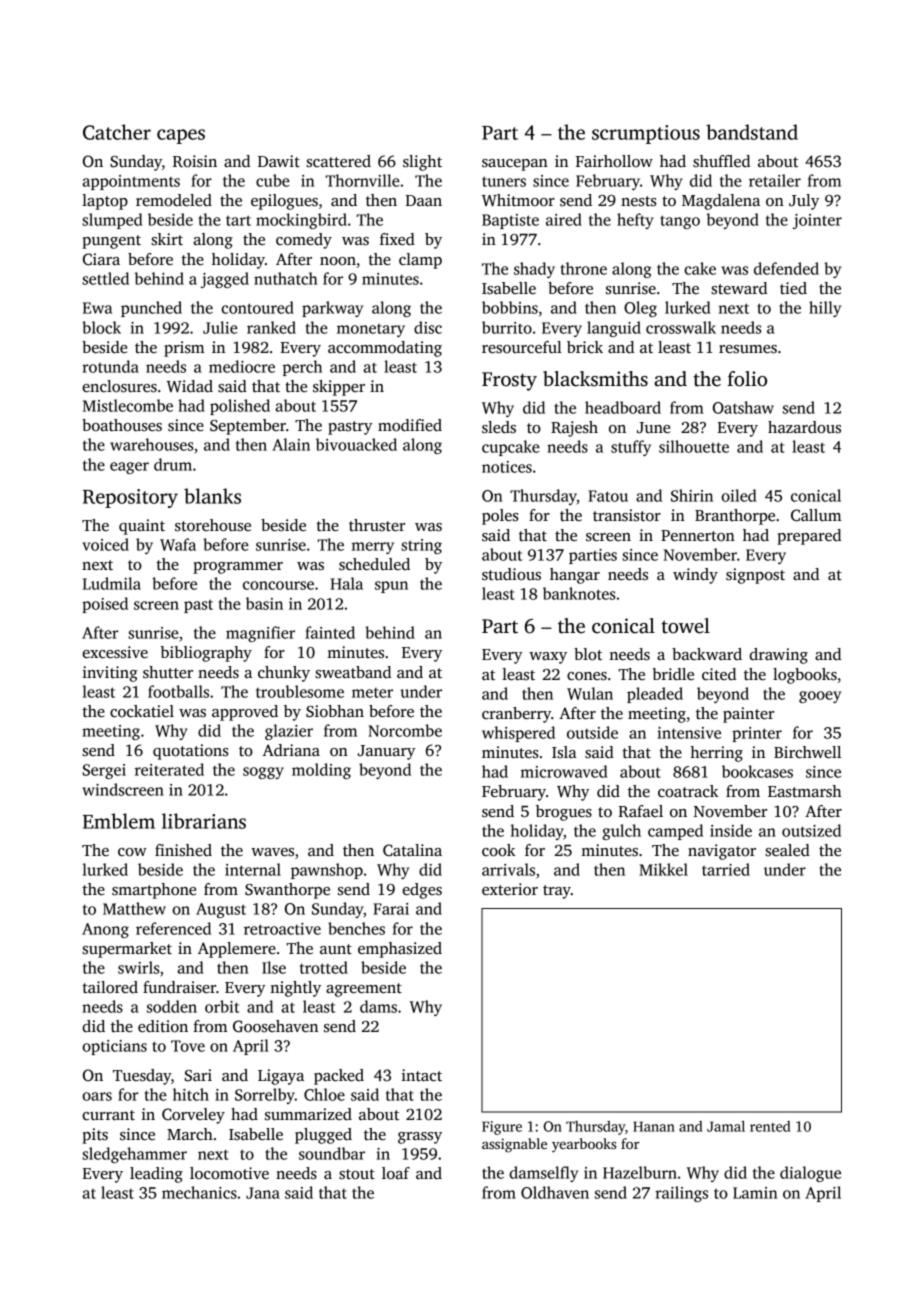 This screenshot has width=924, height=1308. What do you see at coordinates (640, 309) in the screenshot?
I see `Oleg` at bounding box center [640, 309].
